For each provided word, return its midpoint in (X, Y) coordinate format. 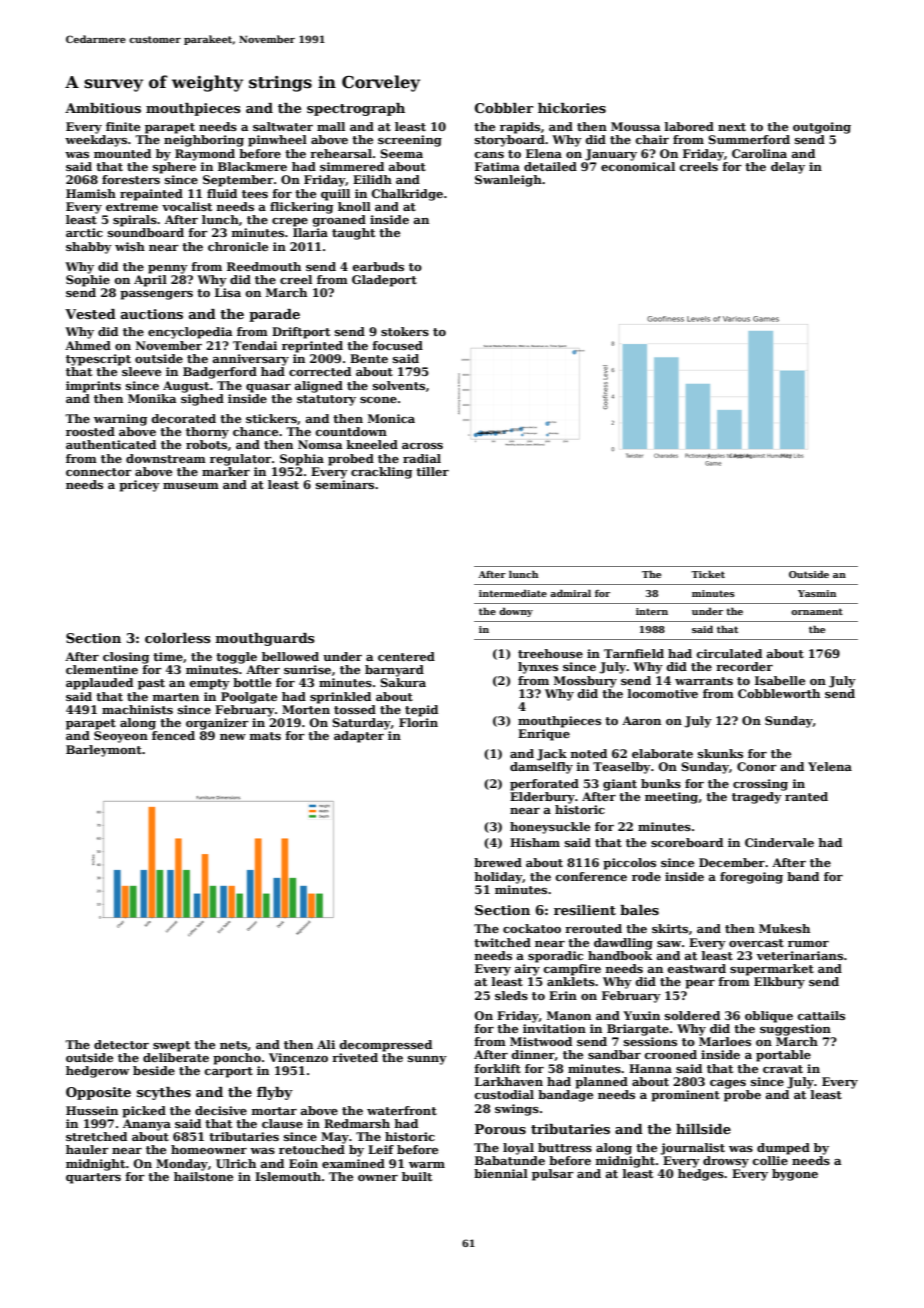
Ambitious (103, 108)
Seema (401, 153)
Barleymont (104, 751)
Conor (757, 766)
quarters (93, 1178)
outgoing (822, 128)
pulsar (553, 1175)
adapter (359, 737)
